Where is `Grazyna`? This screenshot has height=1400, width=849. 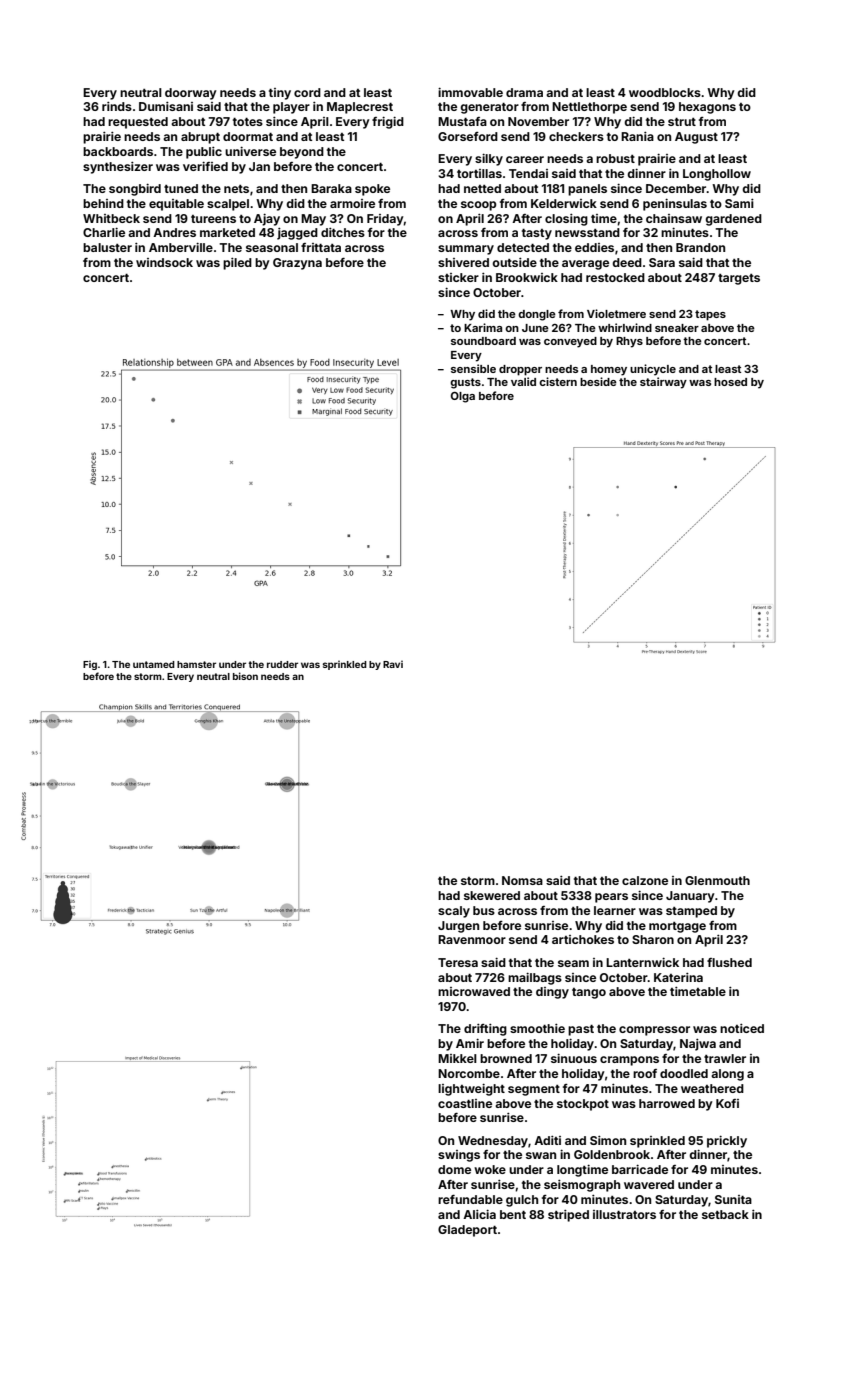 Grazyna is located at coordinates (297, 264).
